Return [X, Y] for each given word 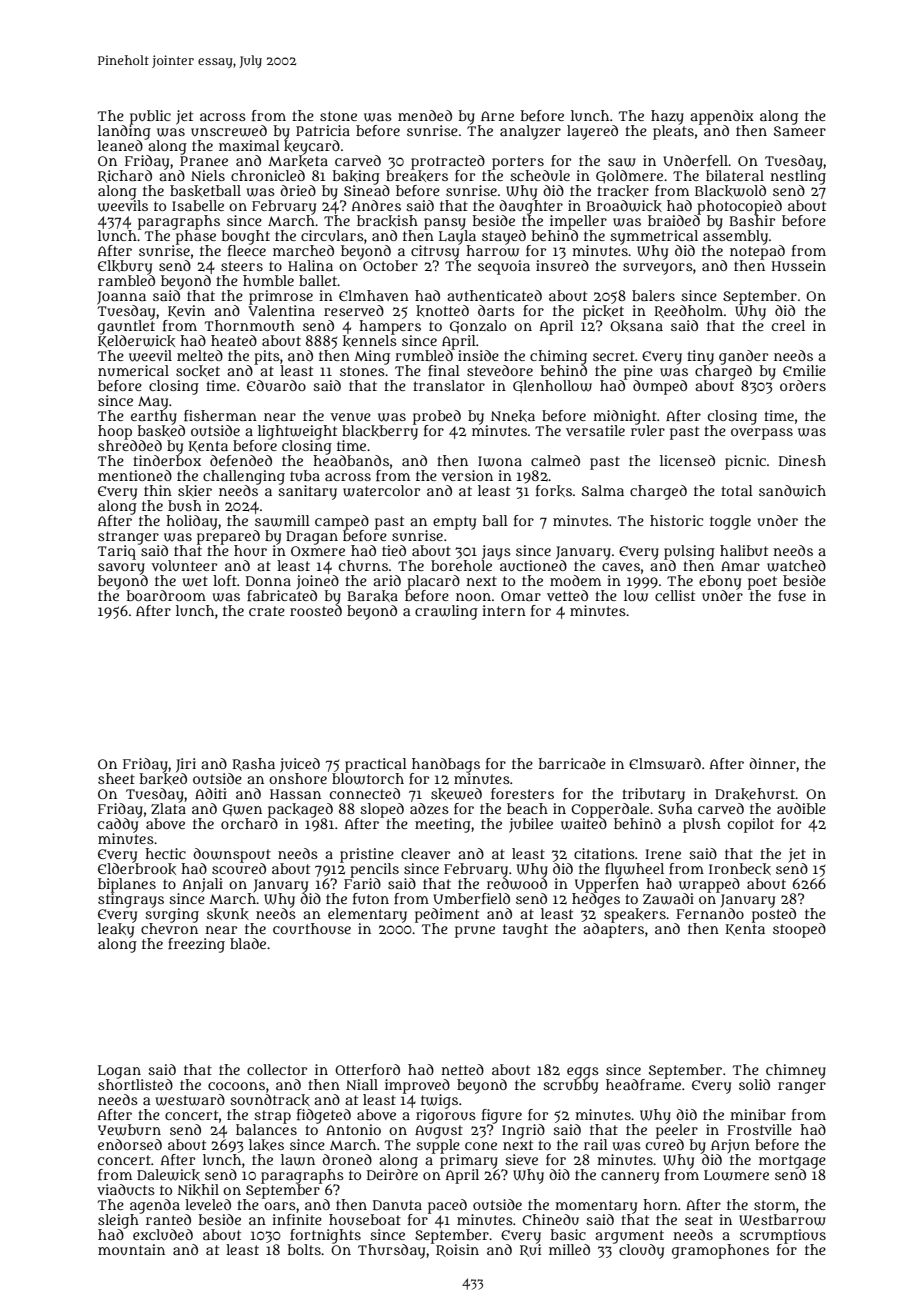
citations [604, 853]
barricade [572, 763]
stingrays [131, 900]
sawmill [282, 521]
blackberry [380, 432]
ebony [720, 582]
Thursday [391, 1251]
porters [518, 163]
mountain [131, 1249]
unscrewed [229, 131]
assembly [735, 237]
